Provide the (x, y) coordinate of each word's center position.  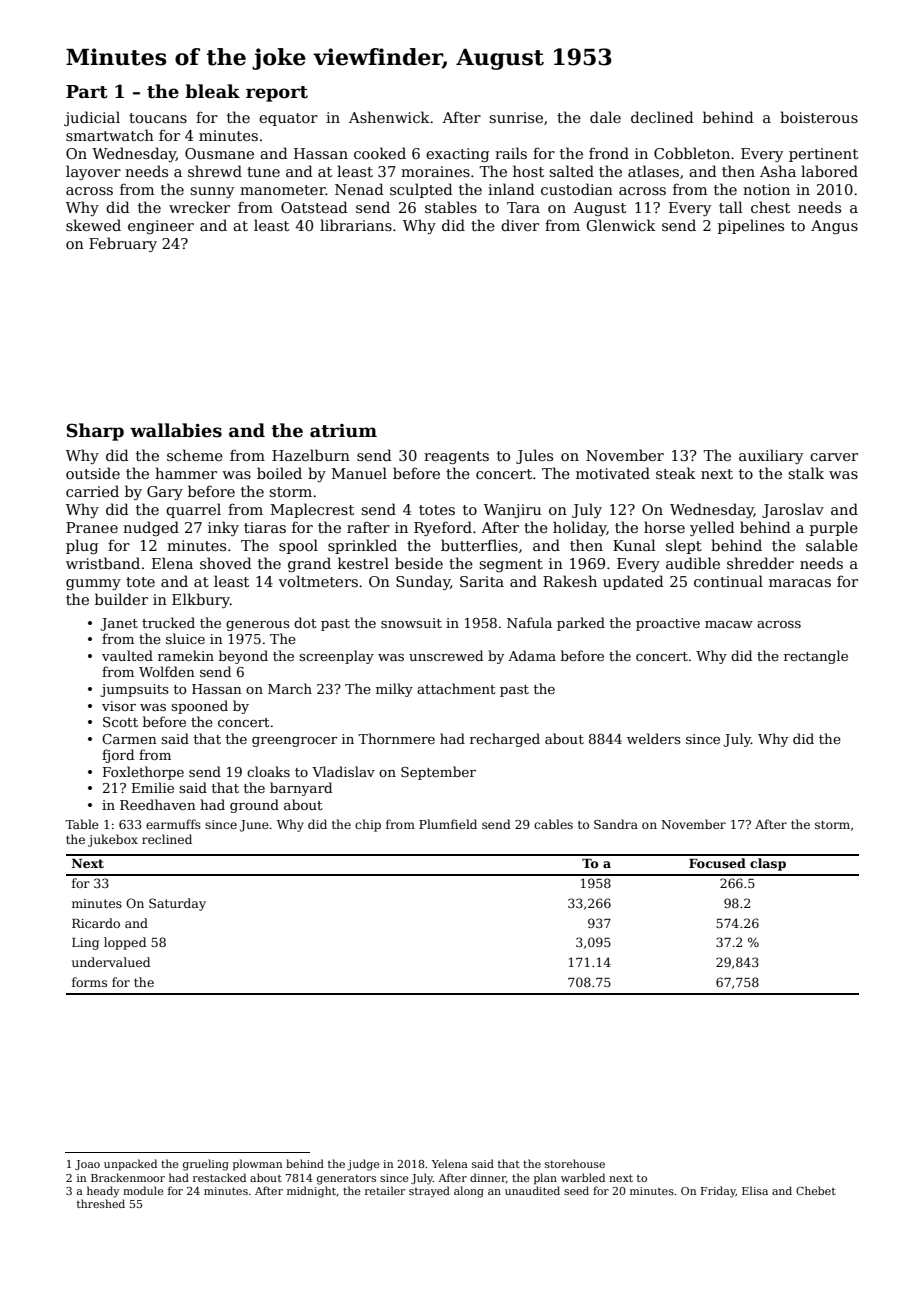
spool (298, 546)
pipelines (751, 226)
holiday (580, 528)
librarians (356, 225)
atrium (343, 431)
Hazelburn (311, 455)
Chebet (816, 1190)
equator (288, 119)
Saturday (177, 904)
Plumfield (448, 824)
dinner (488, 1177)
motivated (613, 473)
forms (89, 982)
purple (834, 528)
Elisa (755, 1190)
